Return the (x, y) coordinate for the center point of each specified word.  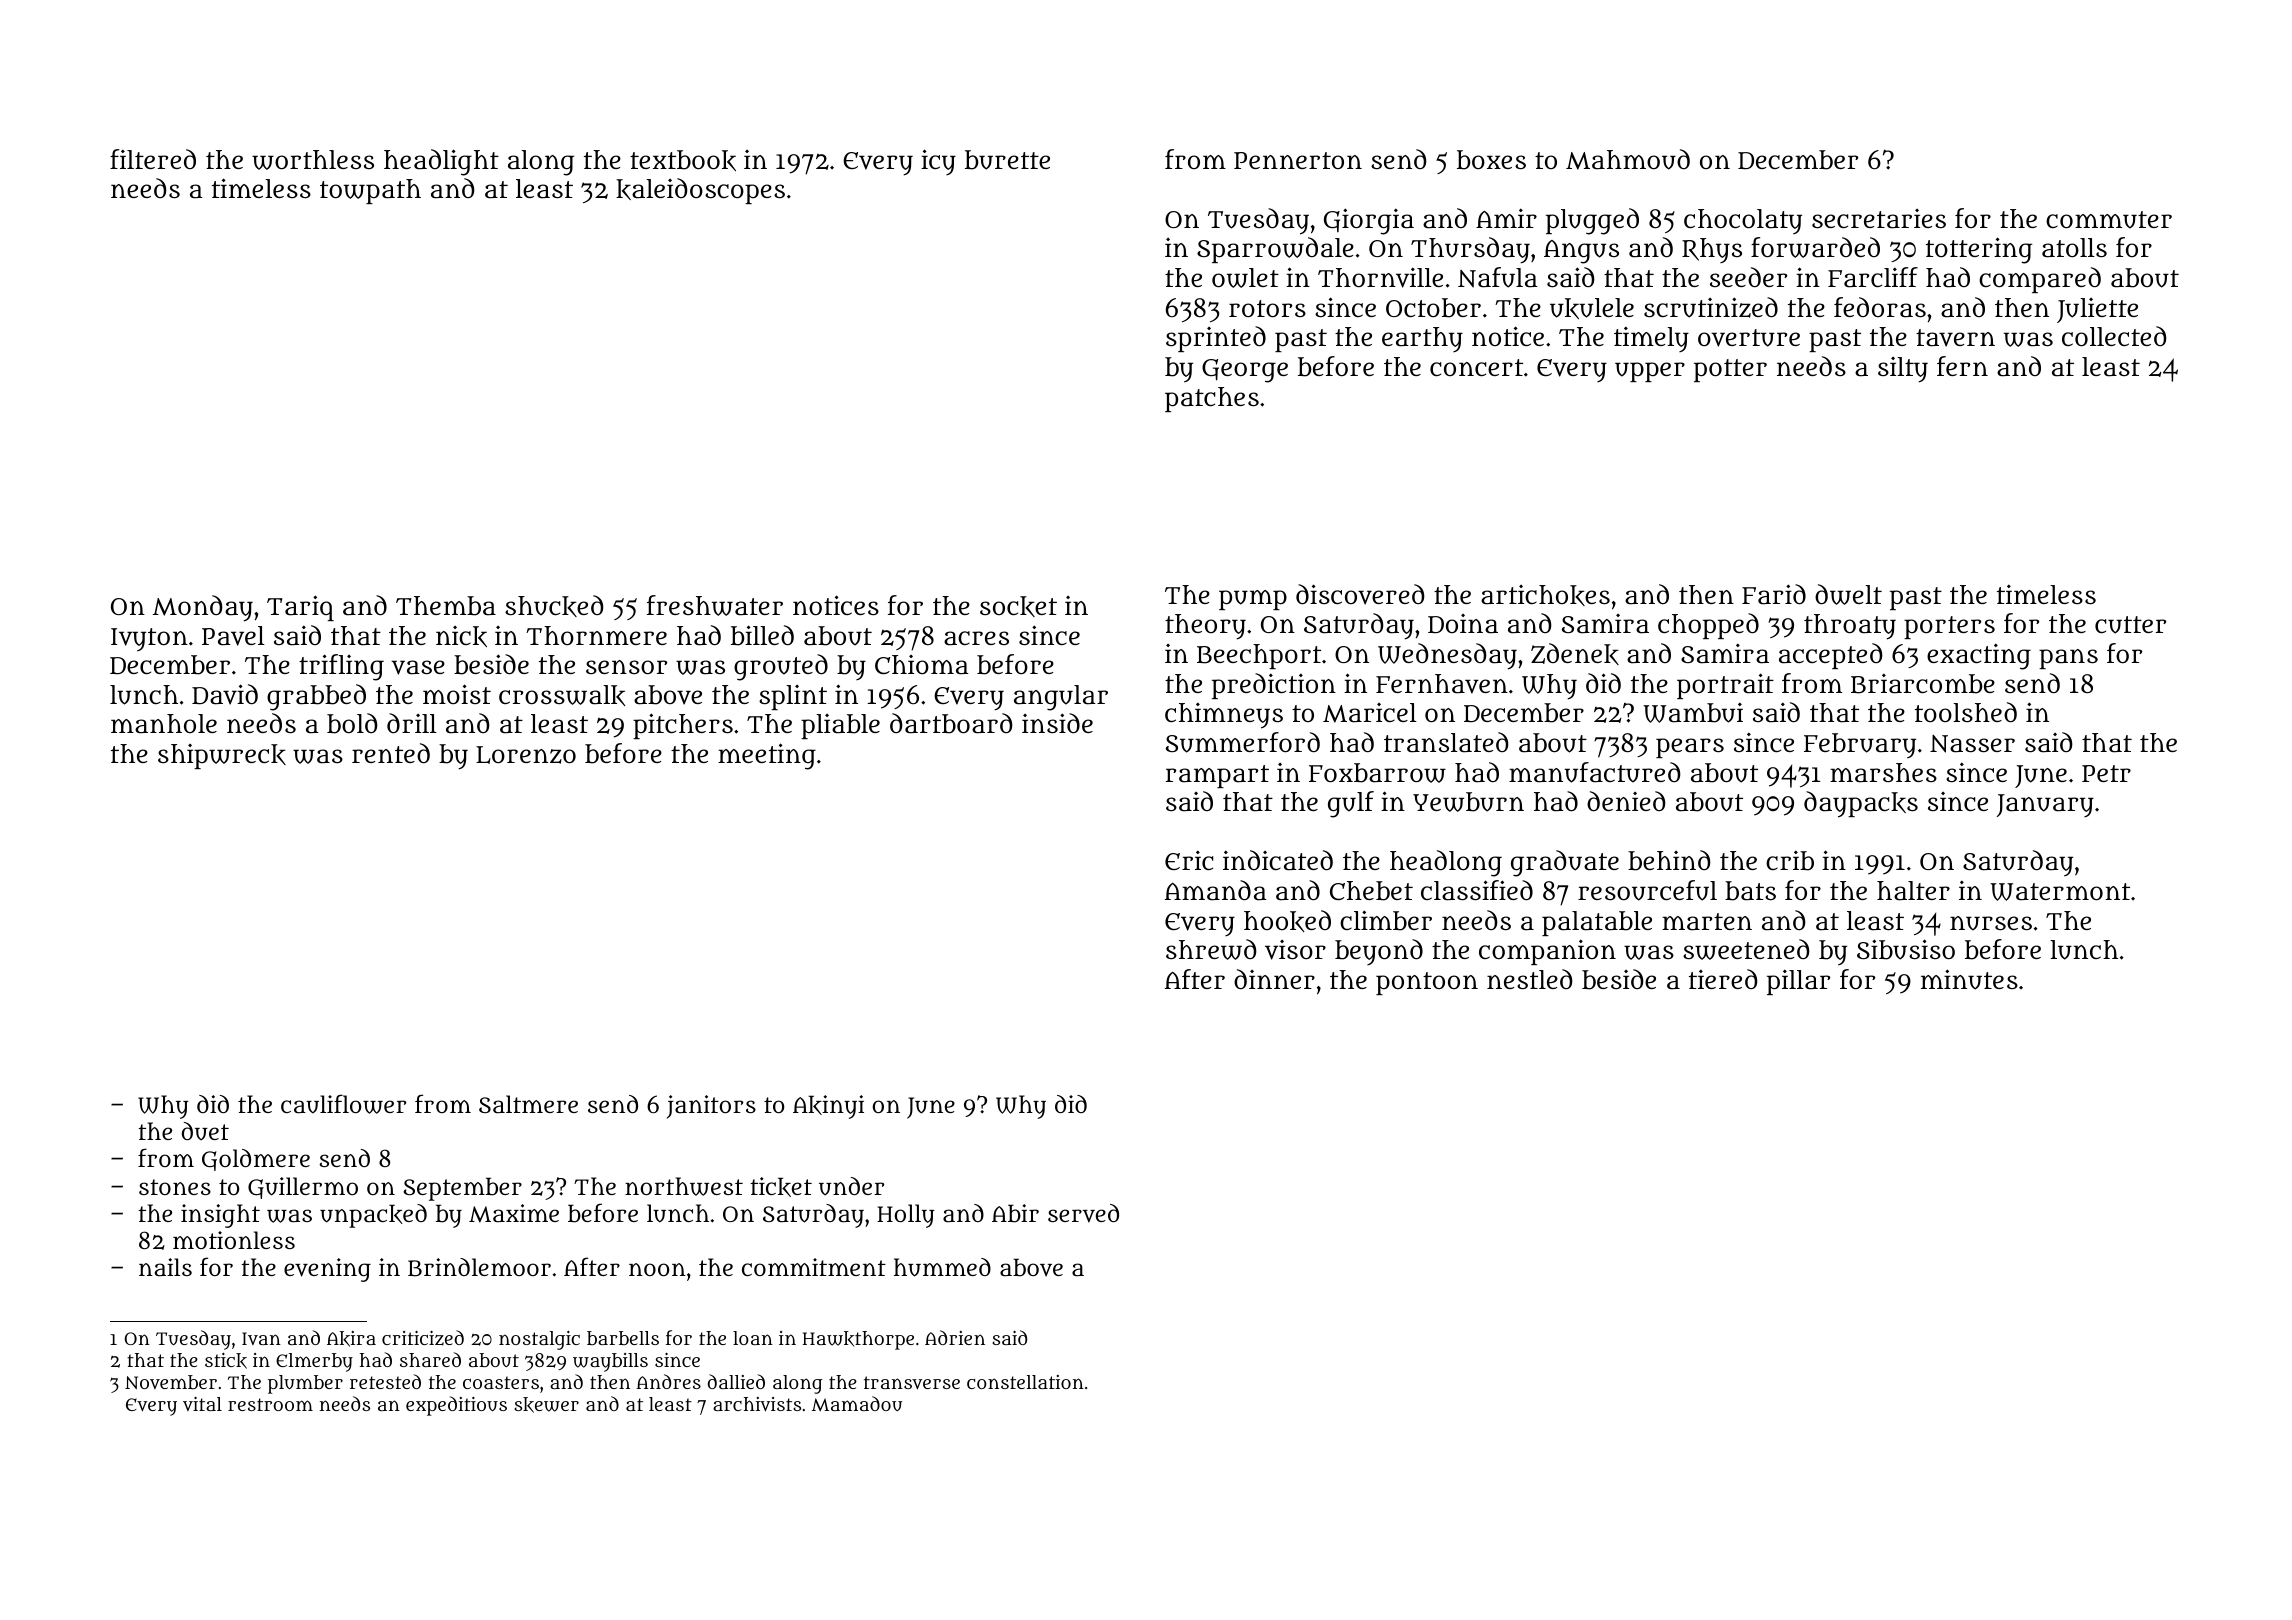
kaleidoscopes (700, 191)
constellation (1025, 1382)
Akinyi (828, 1107)
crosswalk (562, 695)
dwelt (1848, 594)
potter (1730, 370)
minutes (1969, 979)
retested (385, 1381)
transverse (912, 1383)
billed (762, 635)
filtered (153, 159)
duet (205, 1131)
